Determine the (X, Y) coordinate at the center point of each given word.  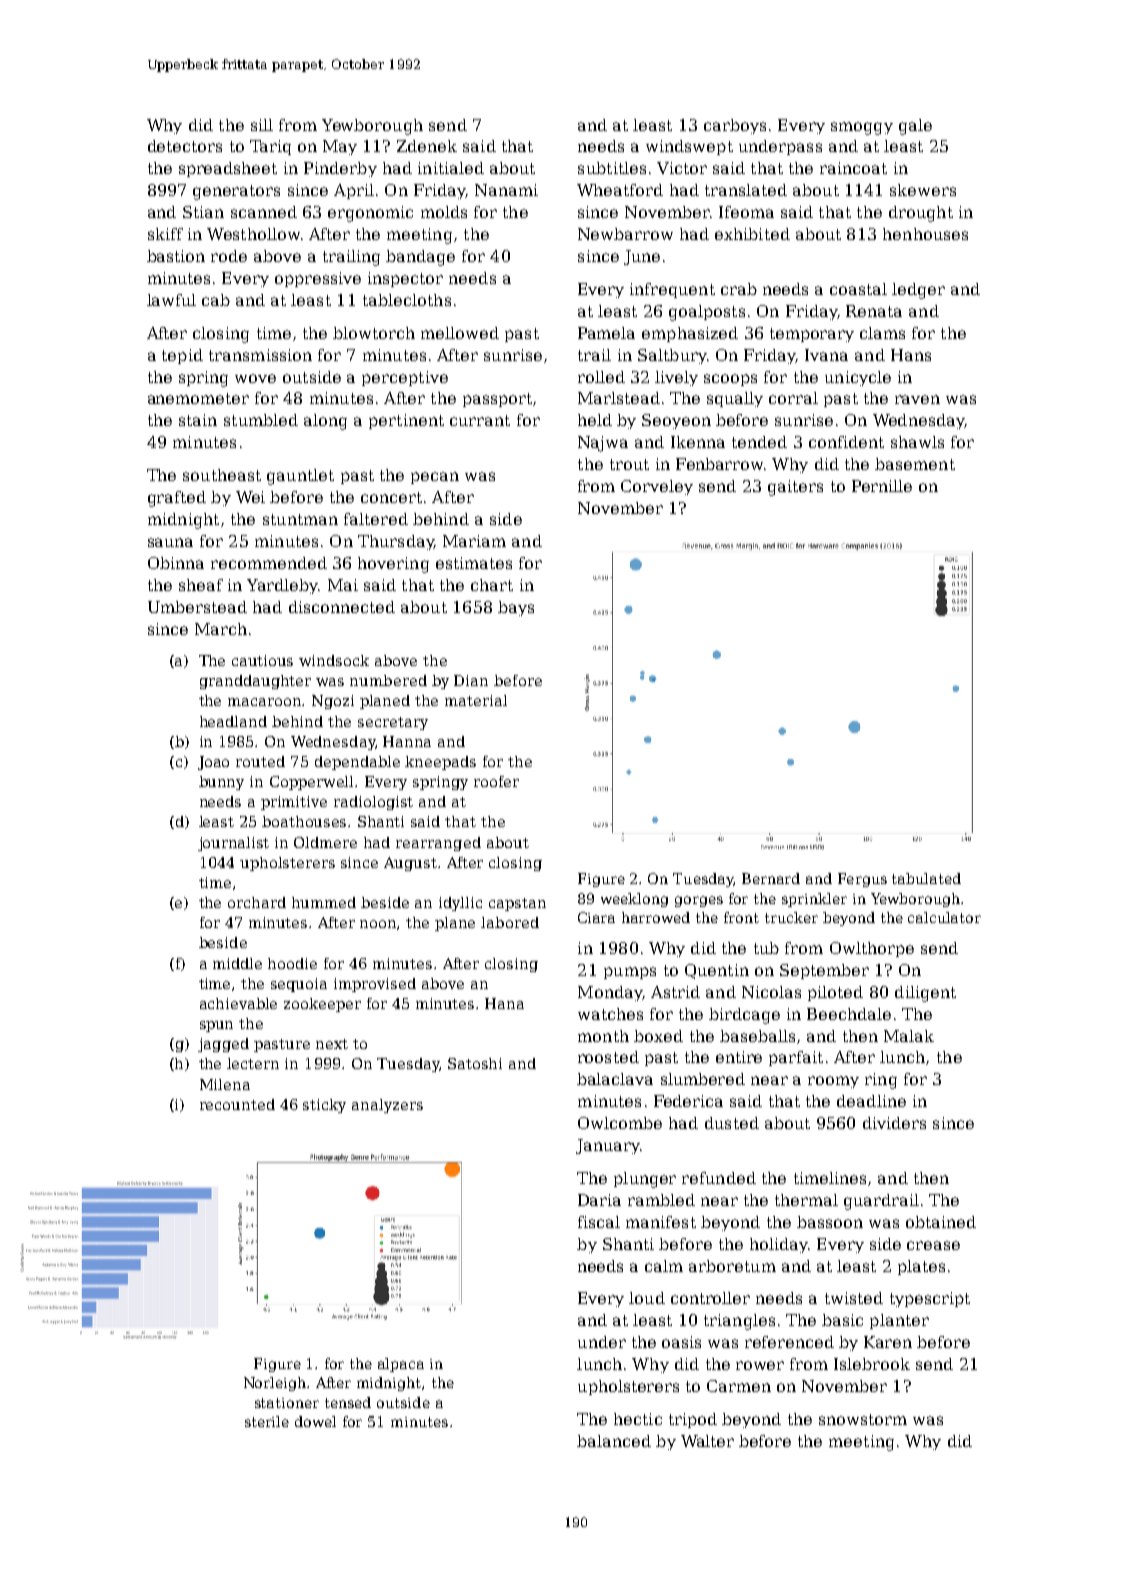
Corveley (657, 487)
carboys (735, 126)
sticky (324, 1106)
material (476, 700)
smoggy (862, 128)
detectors (185, 146)
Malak (909, 1036)
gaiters (795, 488)
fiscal (599, 1222)
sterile (267, 1421)
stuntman (300, 519)
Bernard (771, 878)
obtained (941, 1222)
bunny (221, 783)
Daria (599, 1200)
